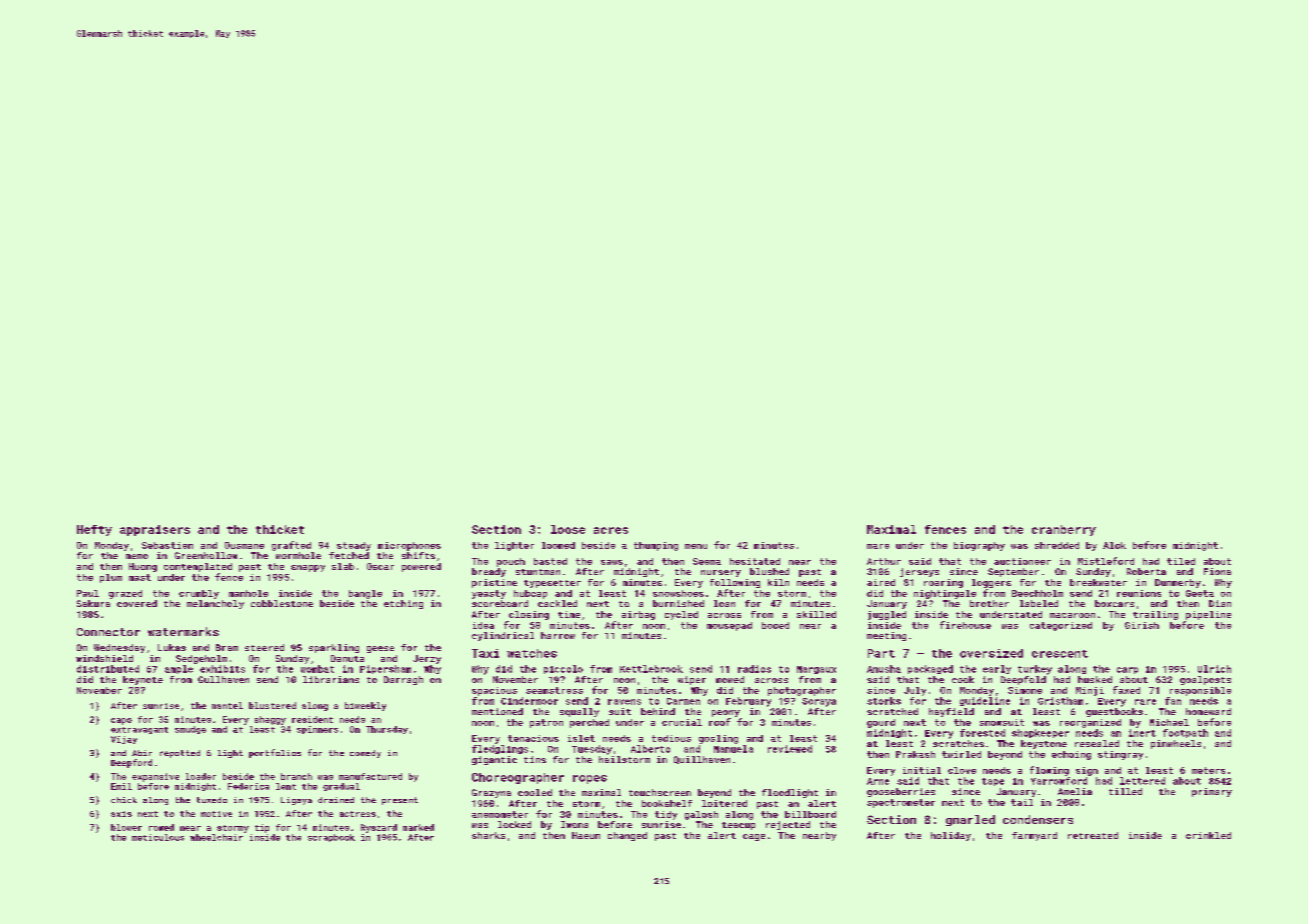 This page has height=924, width=1308. Describe the element at coordinates (227, 647) in the page. I see `Bram` at that location.
